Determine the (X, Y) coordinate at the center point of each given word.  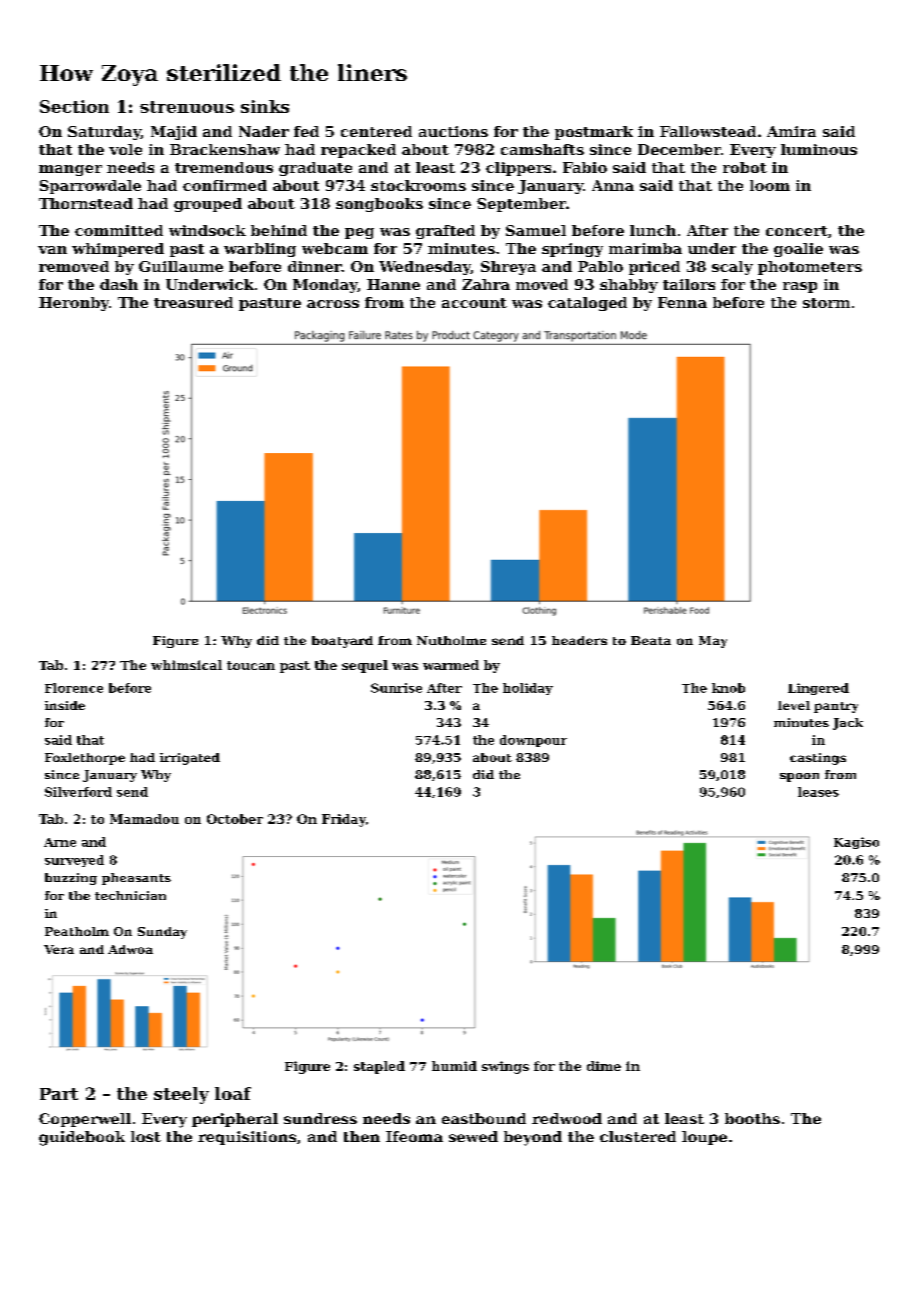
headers (579, 640)
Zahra (486, 284)
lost (146, 1136)
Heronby (74, 304)
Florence (74, 688)
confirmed (225, 185)
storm (826, 303)
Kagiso (856, 843)
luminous (819, 149)
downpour (533, 741)
